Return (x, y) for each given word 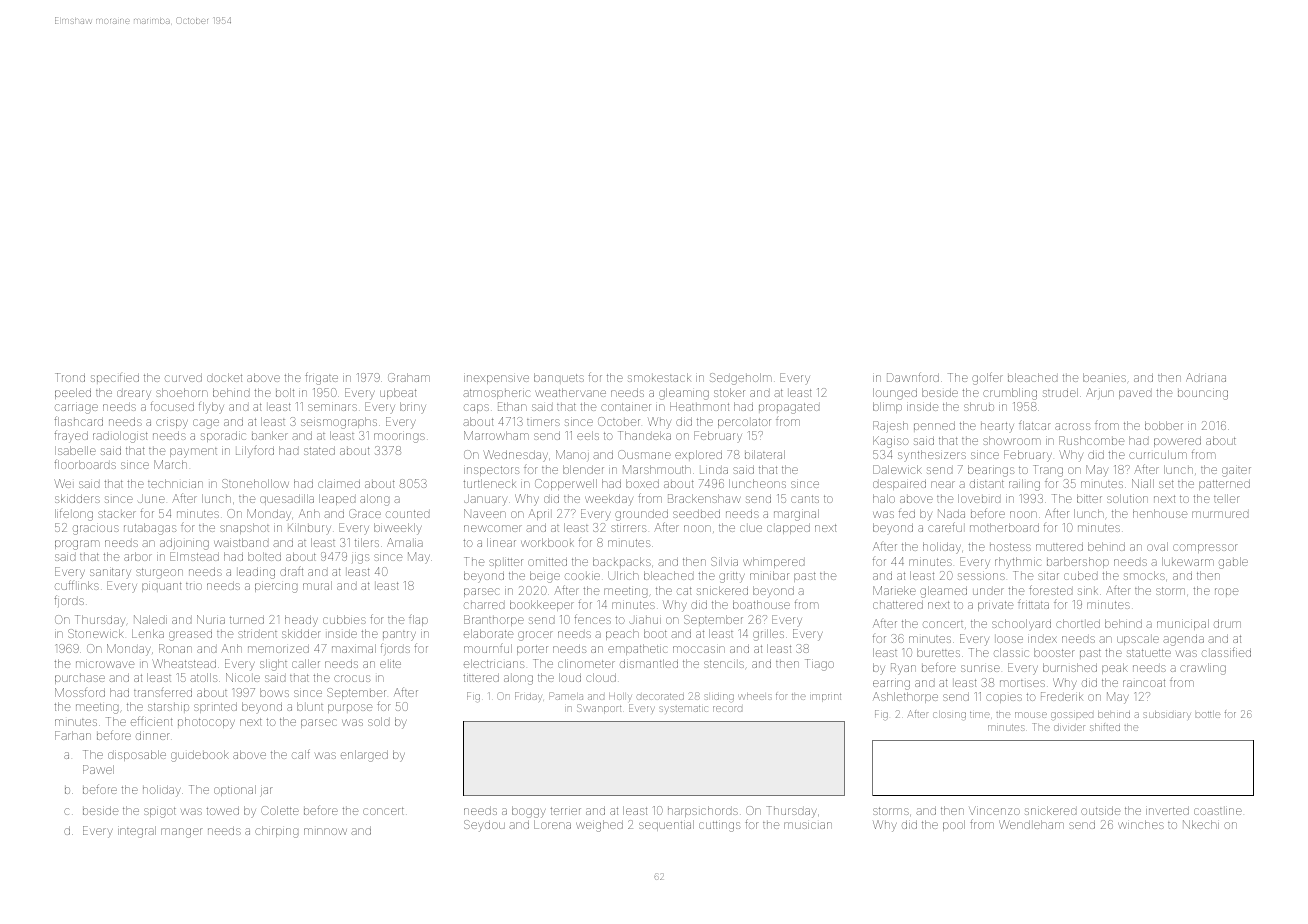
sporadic (223, 436)
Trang (1048, 471)
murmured (1220, 514)
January (485, 500)
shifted (1105, 727)
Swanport (599, 709)
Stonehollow (255, 483)
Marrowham (496, 435)
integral (137, 832)
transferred (163, 692)
